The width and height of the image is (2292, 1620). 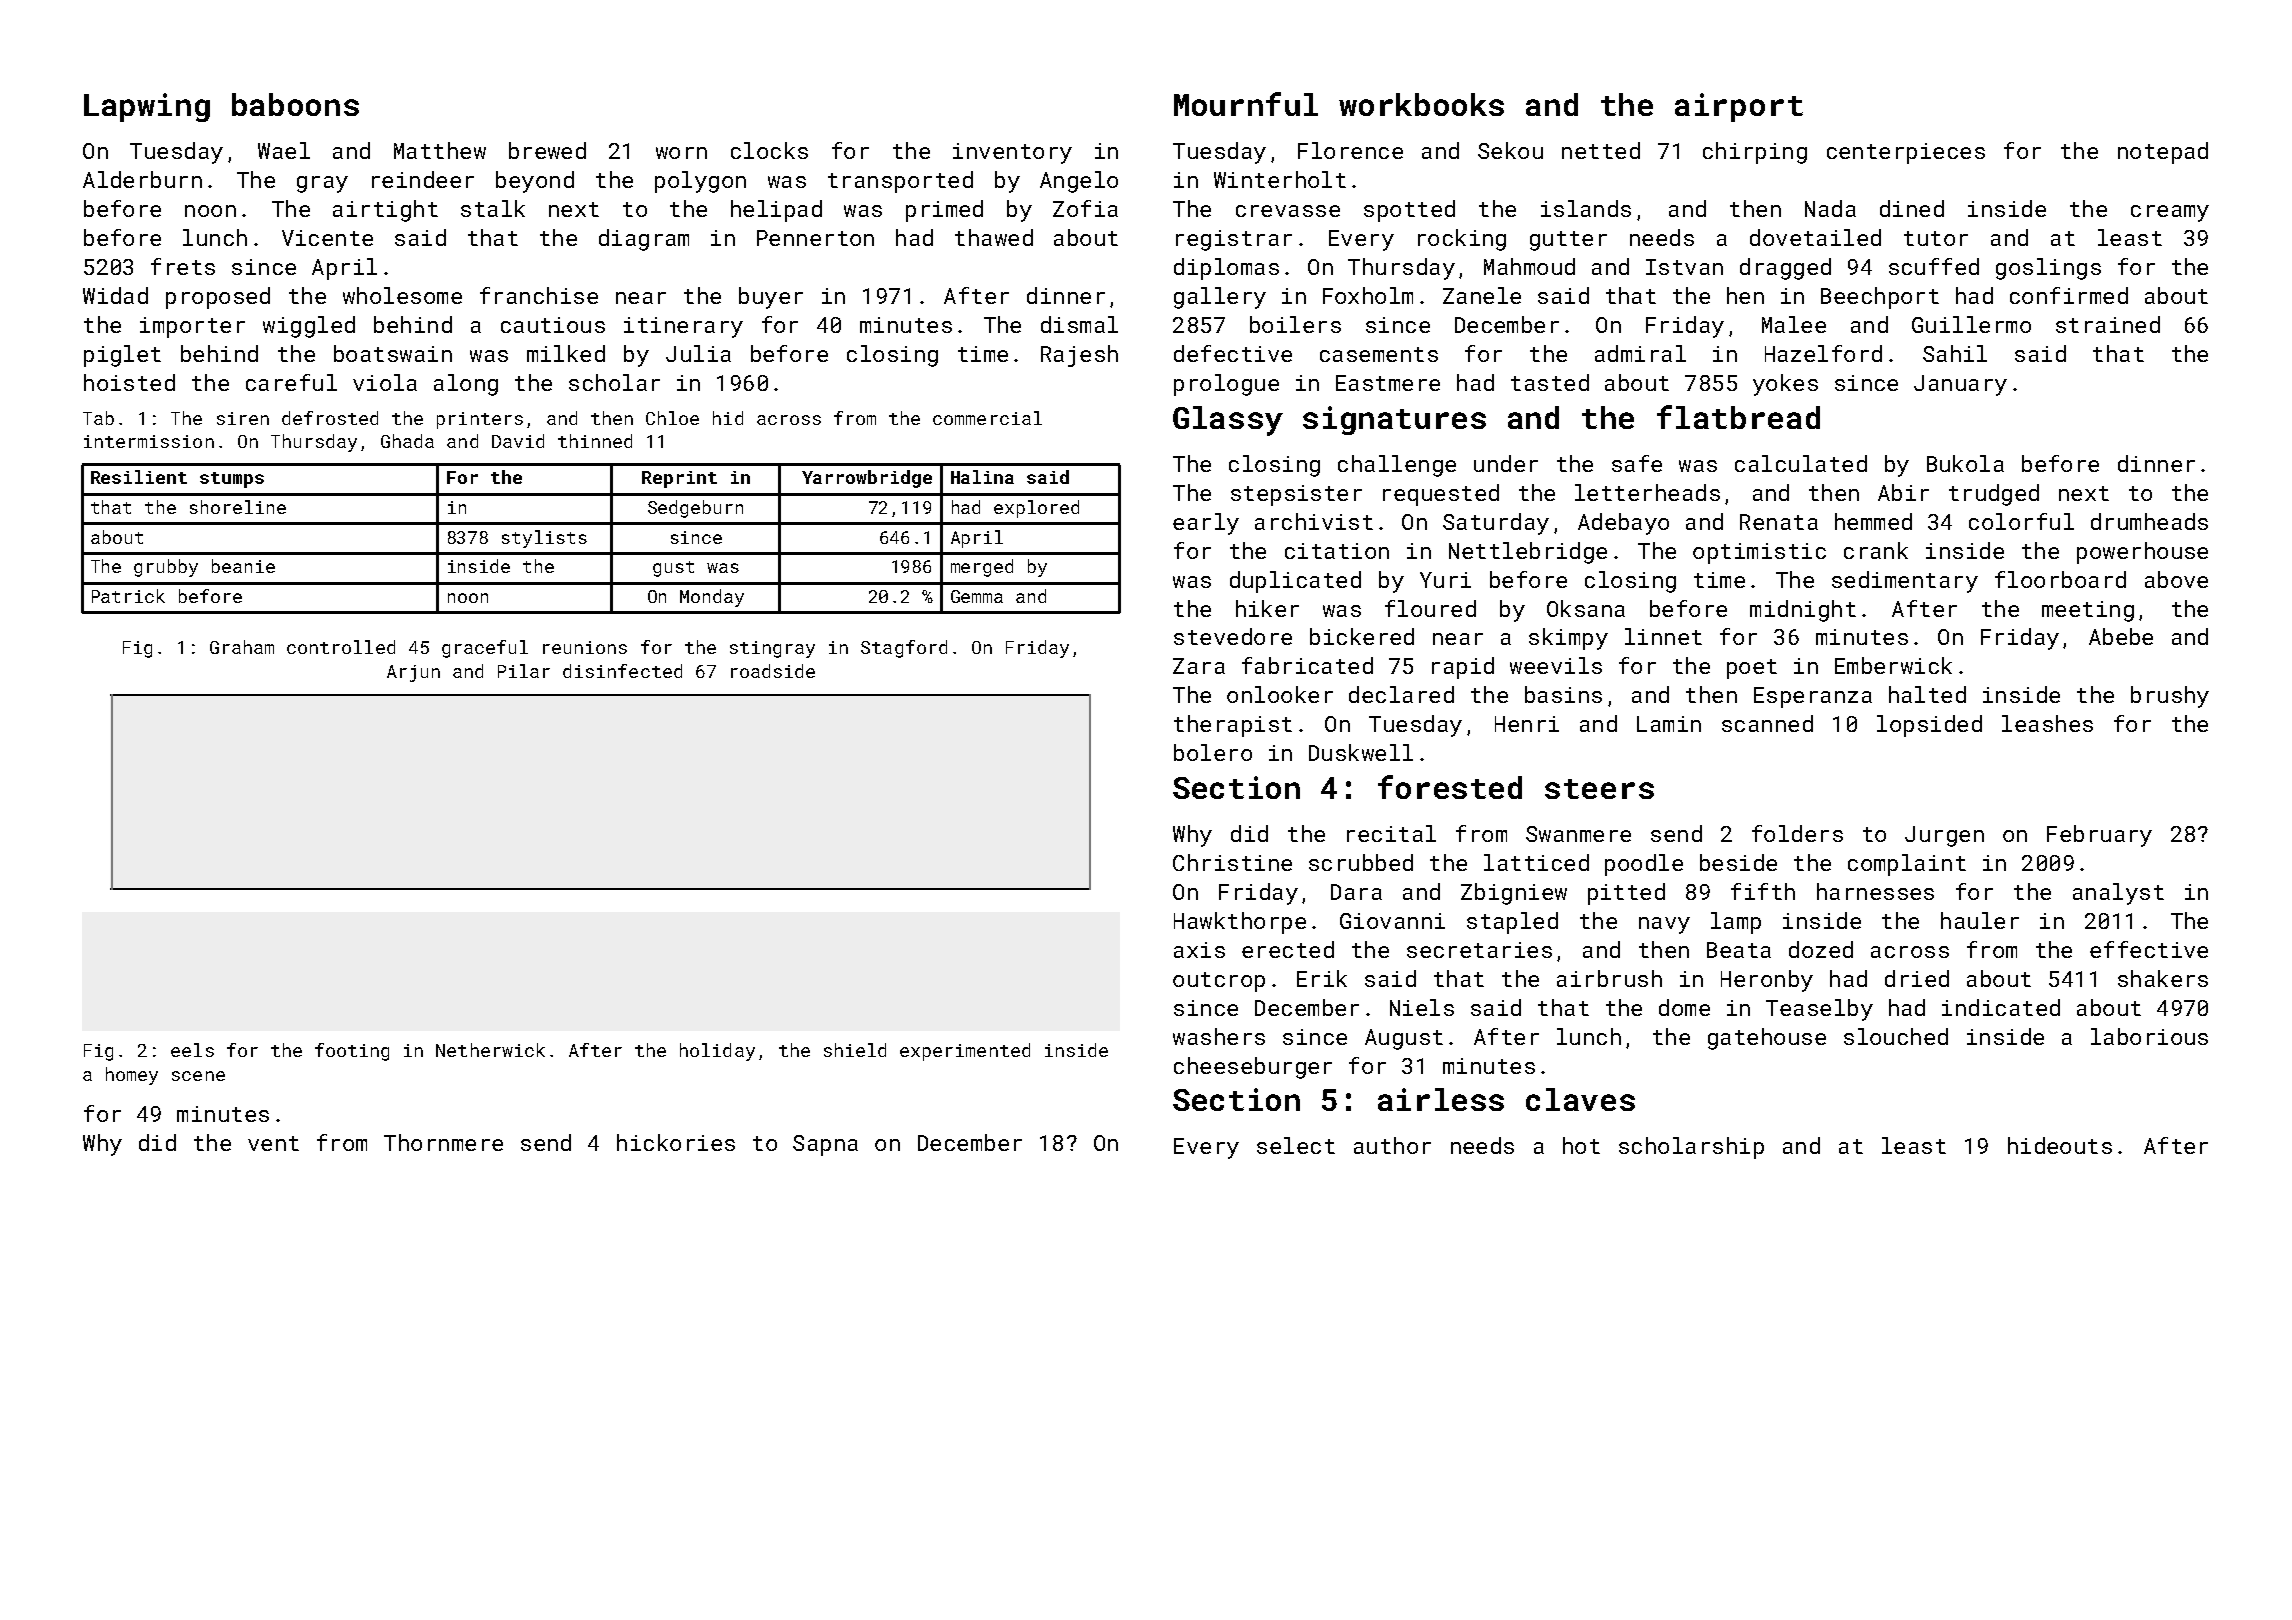 What do you see at coordinates (2176, 579) in the image?
I see `above` at bounding box center [2176, 579].
